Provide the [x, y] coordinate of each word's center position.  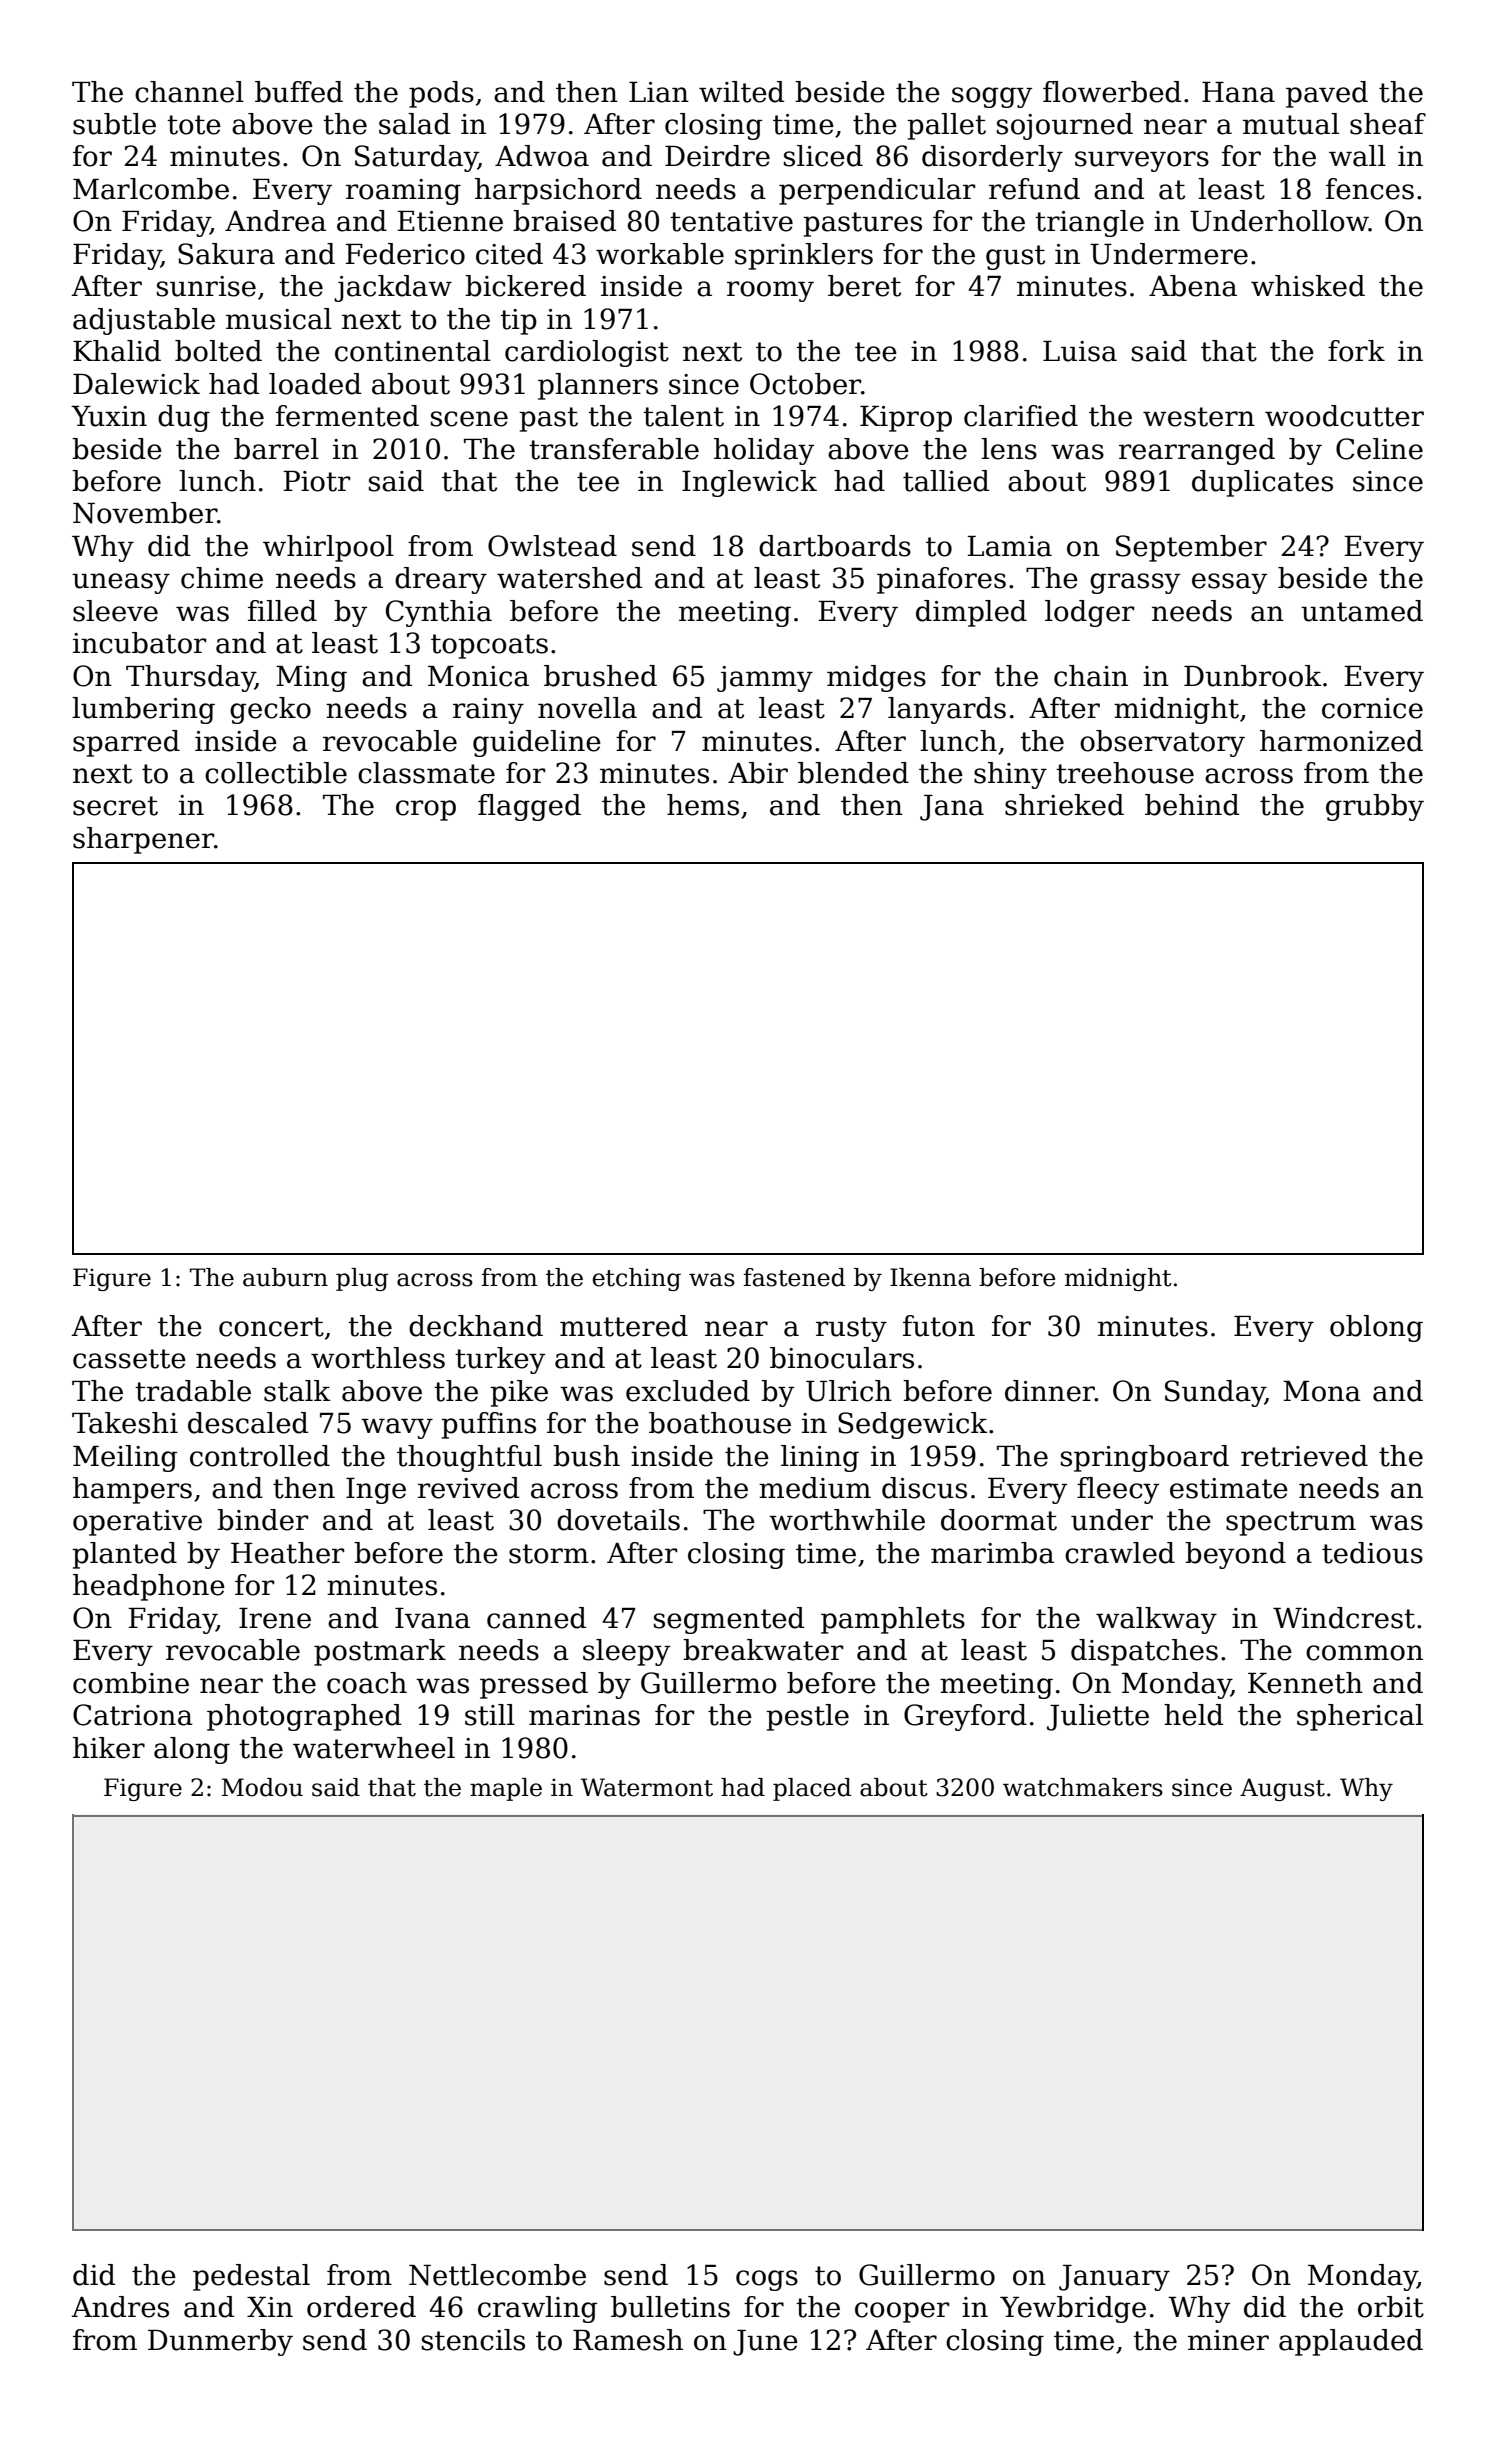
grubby [1375, 807]
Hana [1238, 92]
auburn [285, 1277]
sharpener [143, 840]
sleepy [626, 1652]
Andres [120, 2307]
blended [853, 773]
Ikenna [930, 1277]
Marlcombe [151, 189]
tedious [1372, 1553]
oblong [1376, 1328]
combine [131, 1683]
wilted [741, 92]
